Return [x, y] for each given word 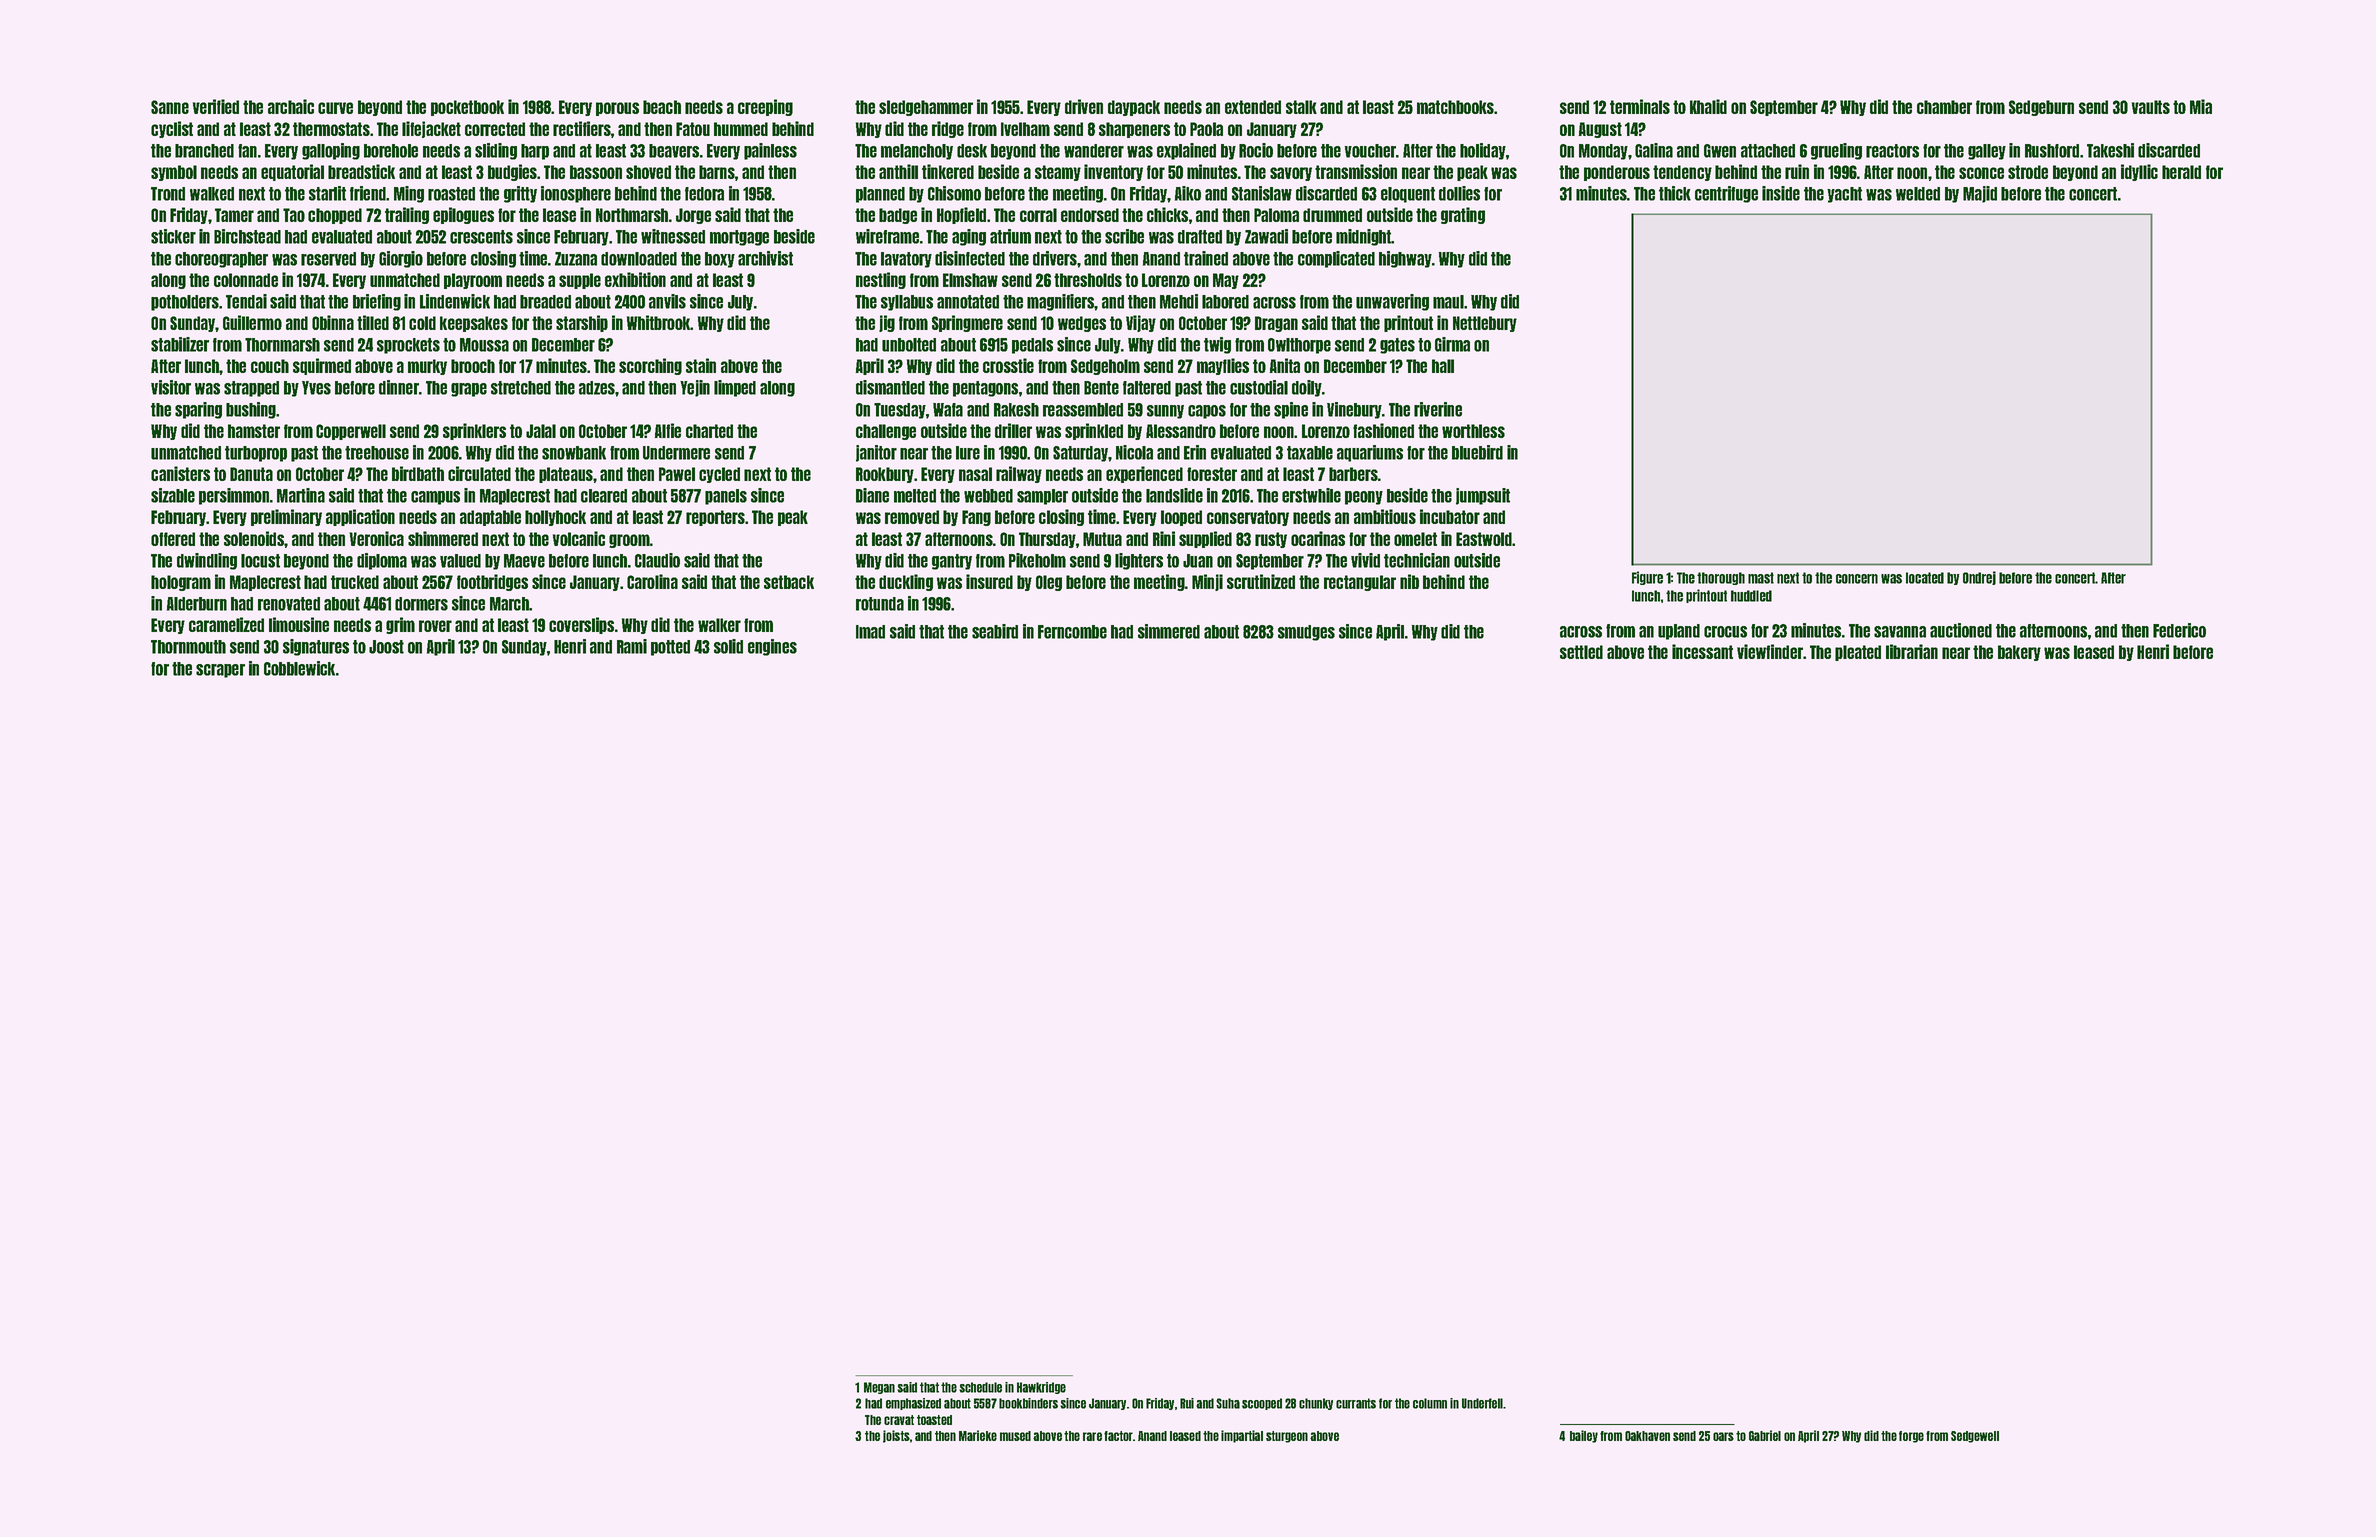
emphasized [913, 1404]
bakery [2019, 653]
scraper [220, 671]
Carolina [652, 581]
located [1925, 578]
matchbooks [1455, 107]
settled [1581, 652]
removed [912, 517]
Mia [2201, 106]
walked [212, 194]
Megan [879, 1388]
